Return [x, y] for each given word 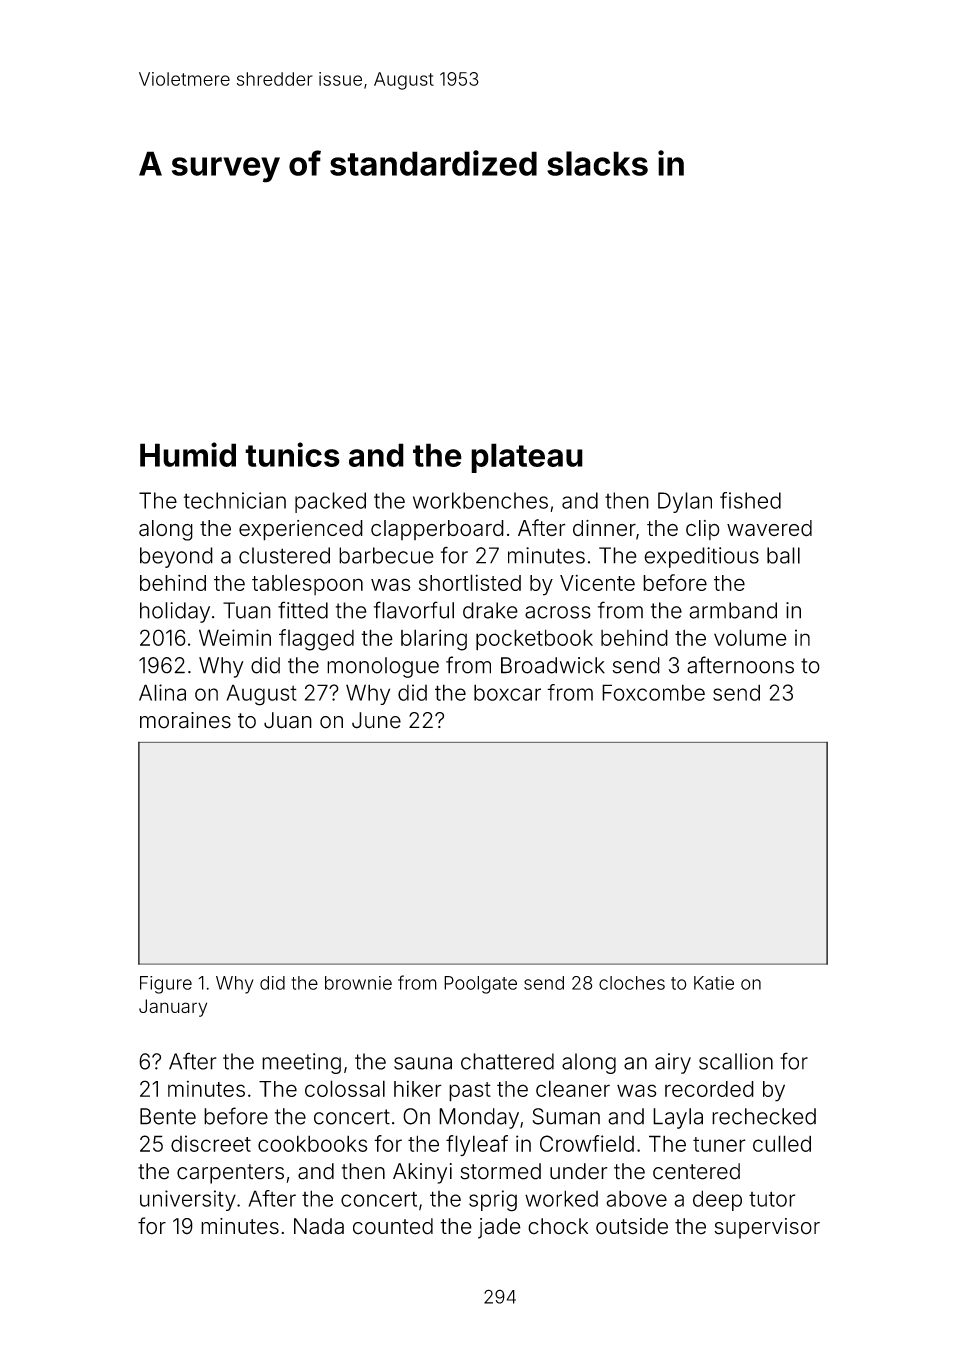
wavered [769, 528]
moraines [185, 720]
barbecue [386, 555]
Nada [319, 1226]
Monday [479, 1118]
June [376, 720]
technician [235, 500]
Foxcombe [653, 692]
